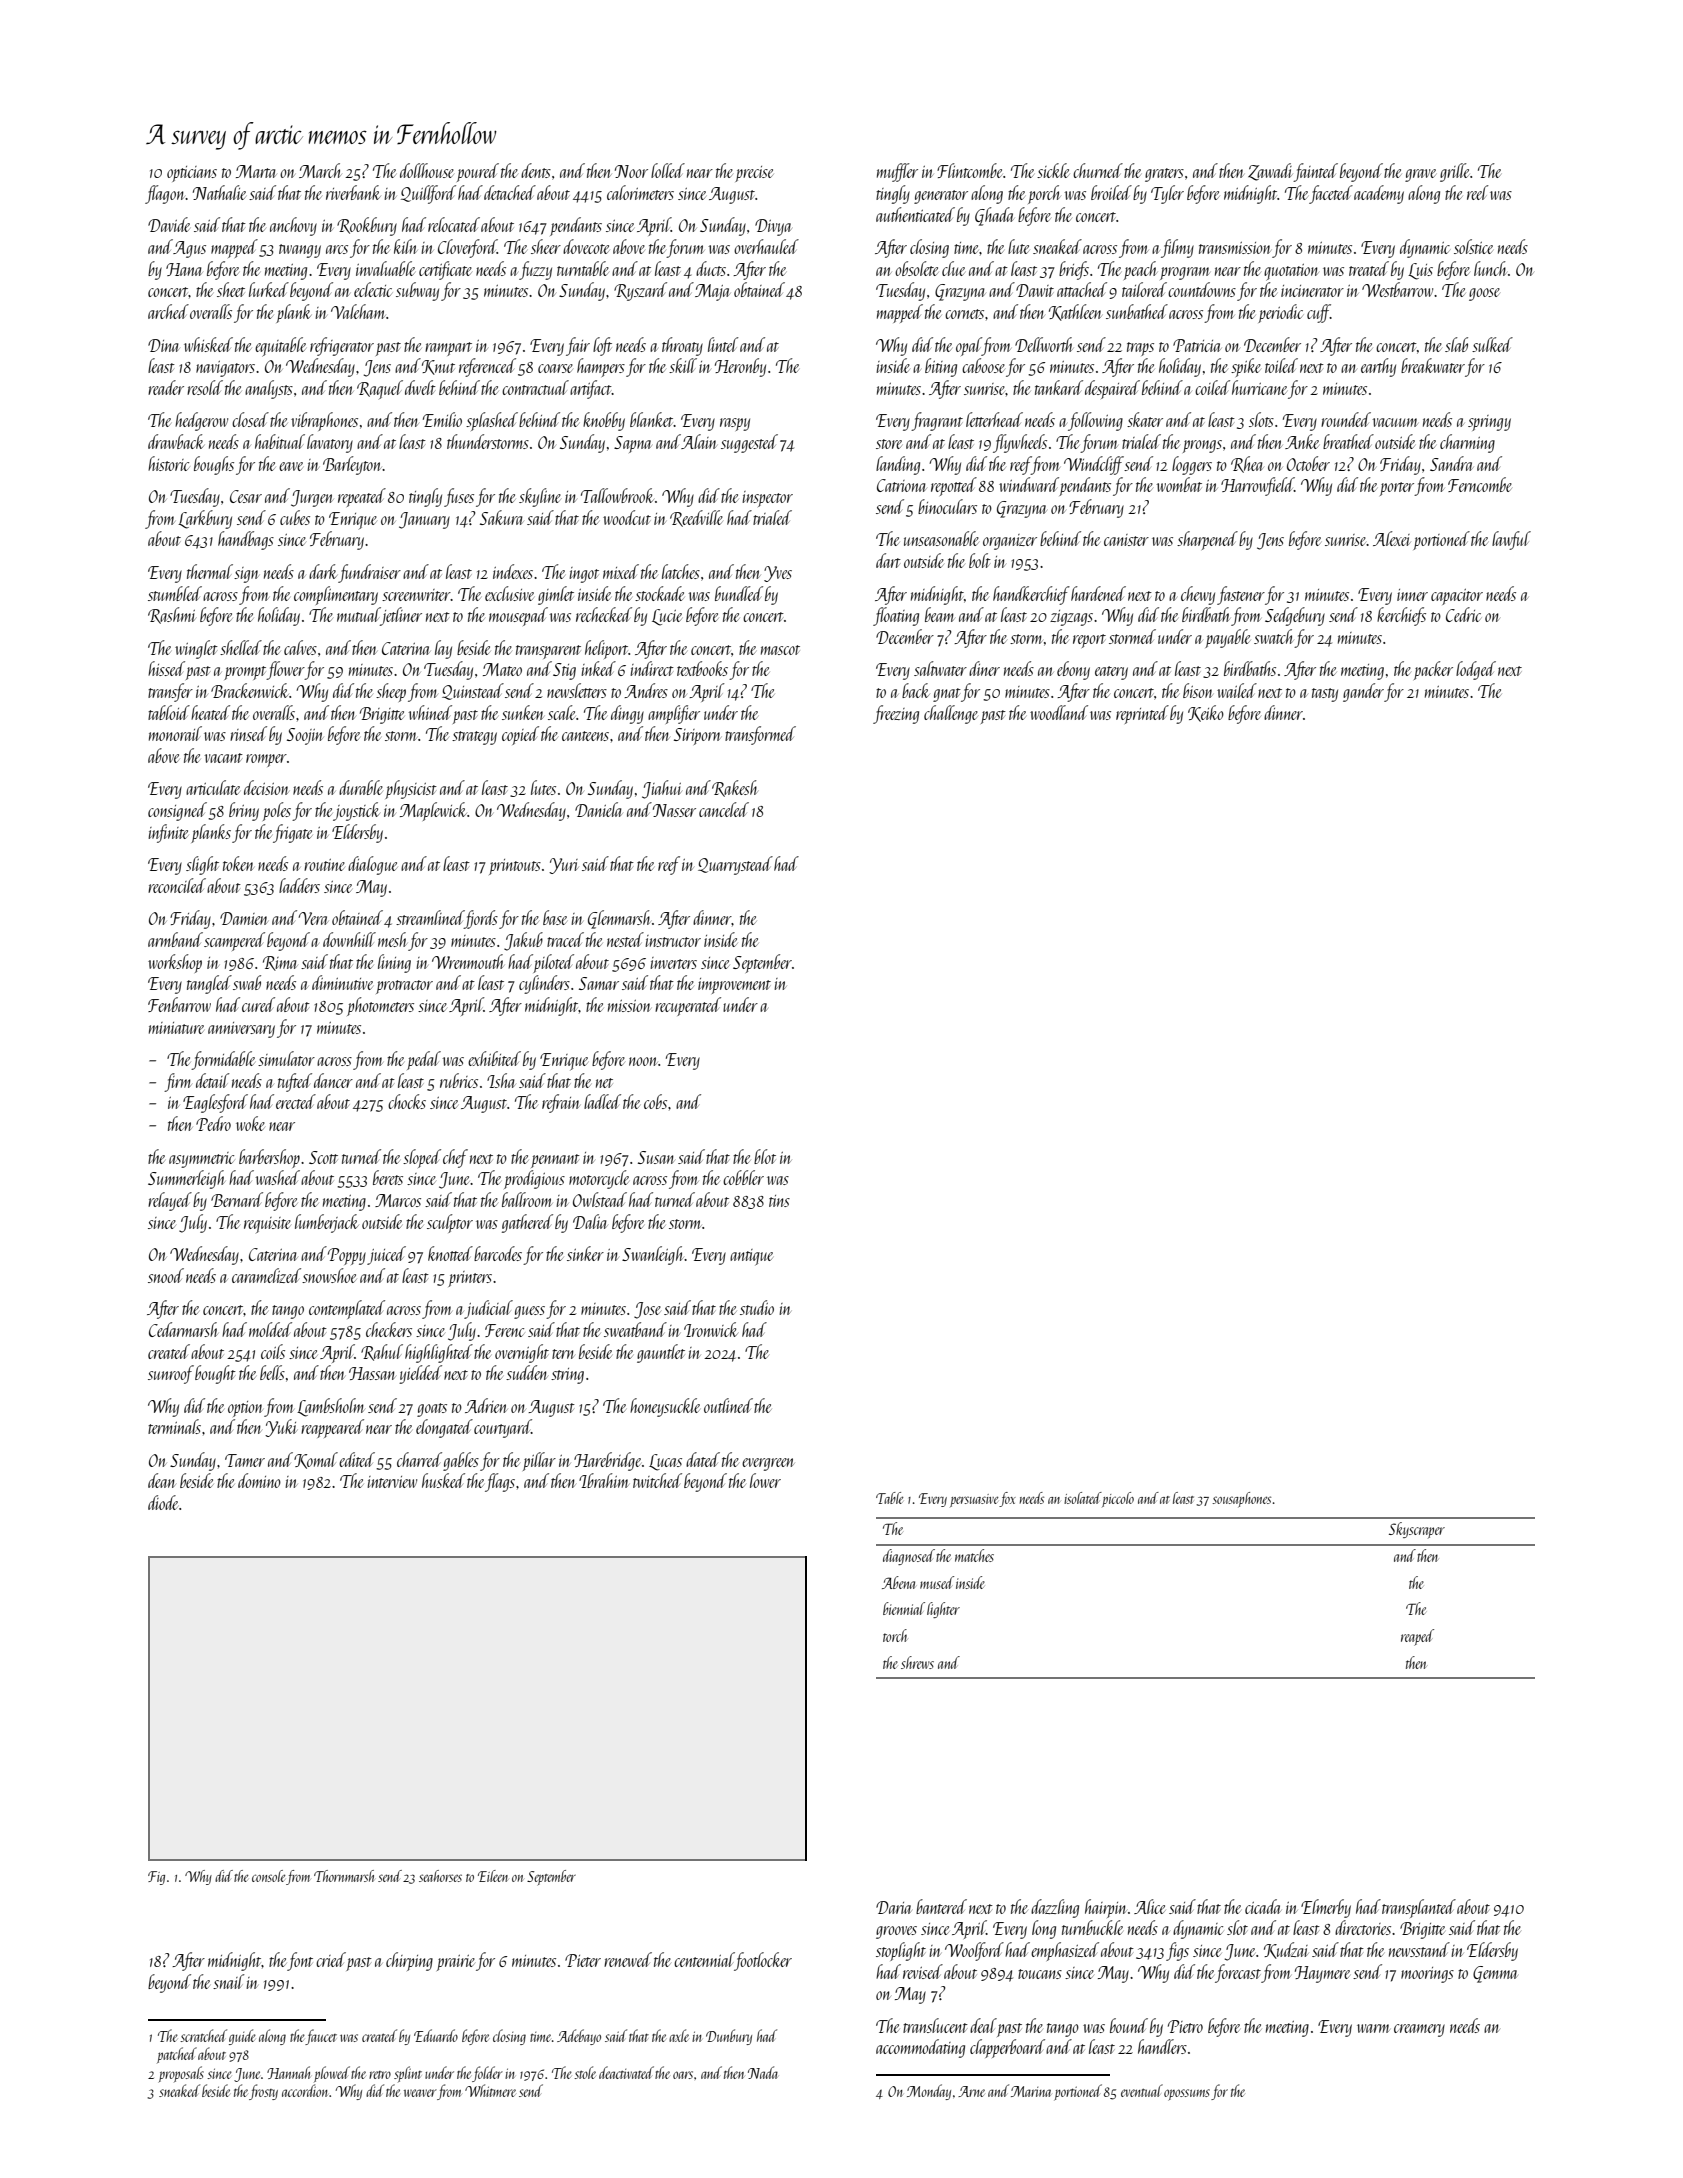 The width and height of the image is (1683, 2178). I want to click on blot, so click(765, 1156).
